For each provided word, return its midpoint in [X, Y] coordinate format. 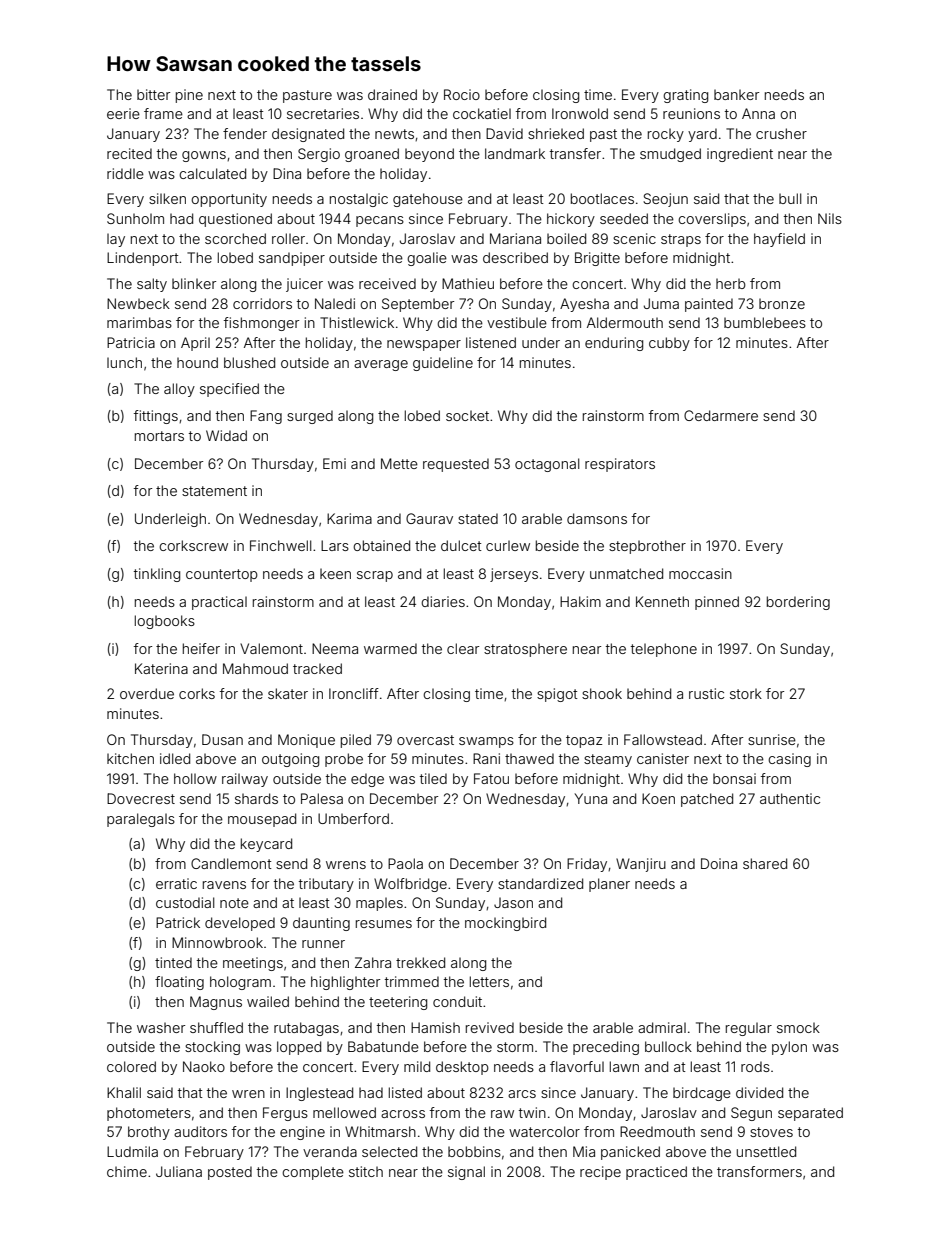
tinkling [157, 575]
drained [392, 94]
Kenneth [662, 601]
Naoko [204, 1066]
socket [467, 415]
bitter [153, 94]
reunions [691, 113]
